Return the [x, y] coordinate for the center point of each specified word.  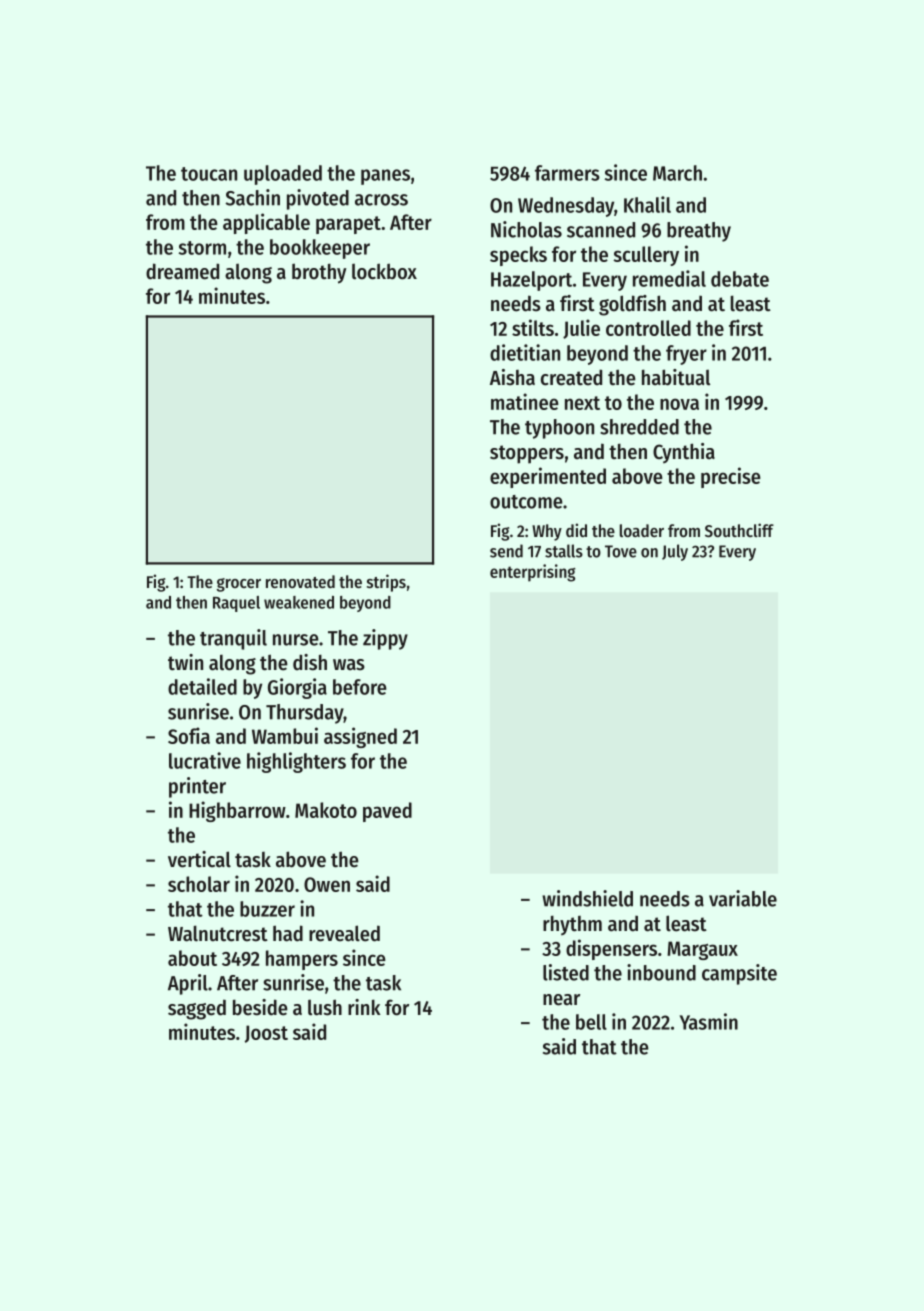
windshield [587, 898]
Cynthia [684, 453]
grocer [239, 585]
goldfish [632, 305]
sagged [197, 1009]
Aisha [512, 377]
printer [197, 787]
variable [743, 898]
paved [387, 812]
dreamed [182, 271]
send [506, 551]
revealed [344, 933]
